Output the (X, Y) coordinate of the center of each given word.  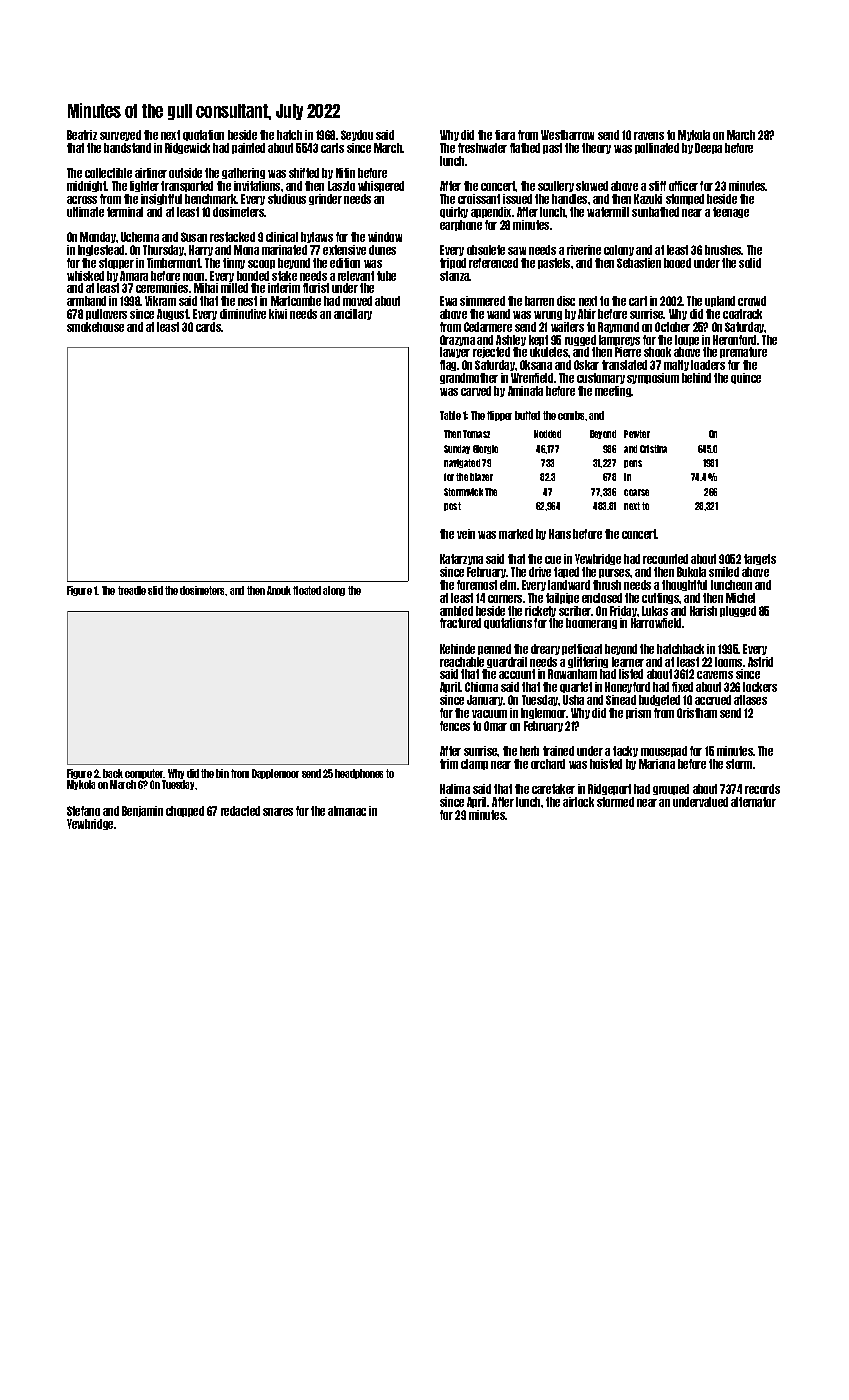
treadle (132, 590)
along (334, 591)
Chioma (481, 687)
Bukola (691, 572)
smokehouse (95, 327)
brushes (723, 250)
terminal (125, 212)
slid (155, 590)
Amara (134, 276)
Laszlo (341, 186)
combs (571, 415)
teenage (731, 212)
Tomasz (476, 434)
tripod (453, 263)
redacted (240, 811)
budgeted (659, 700)
